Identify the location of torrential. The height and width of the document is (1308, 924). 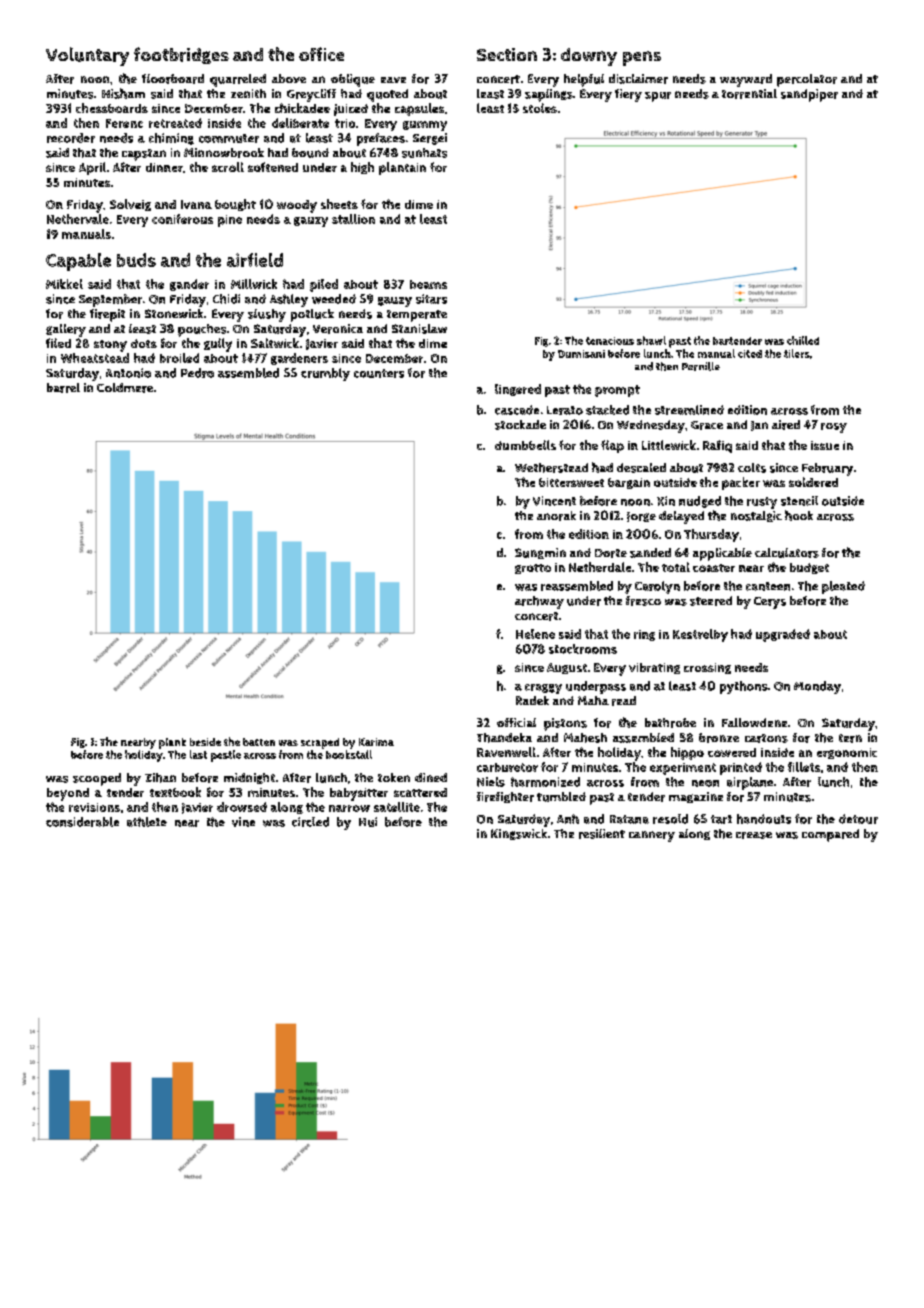
(749, 94).
